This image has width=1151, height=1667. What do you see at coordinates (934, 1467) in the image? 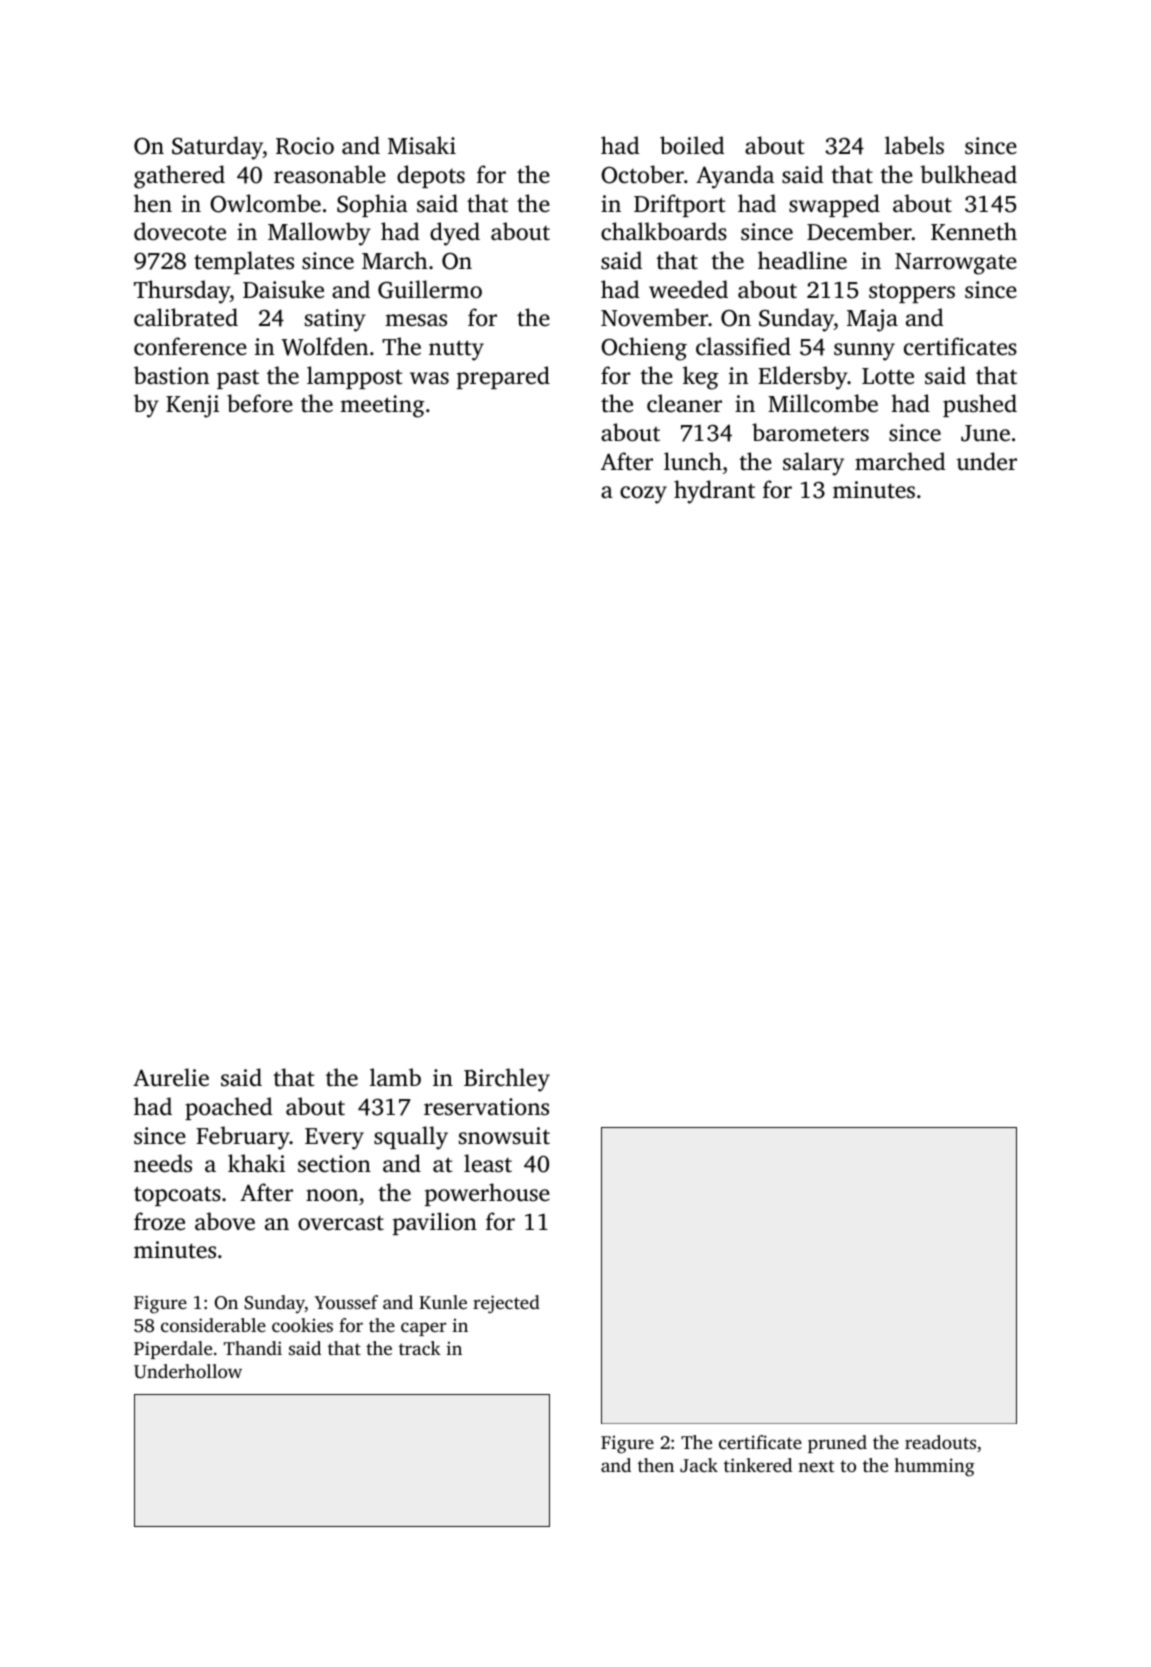
I see `humming` at bounding box center [934, 1467].
